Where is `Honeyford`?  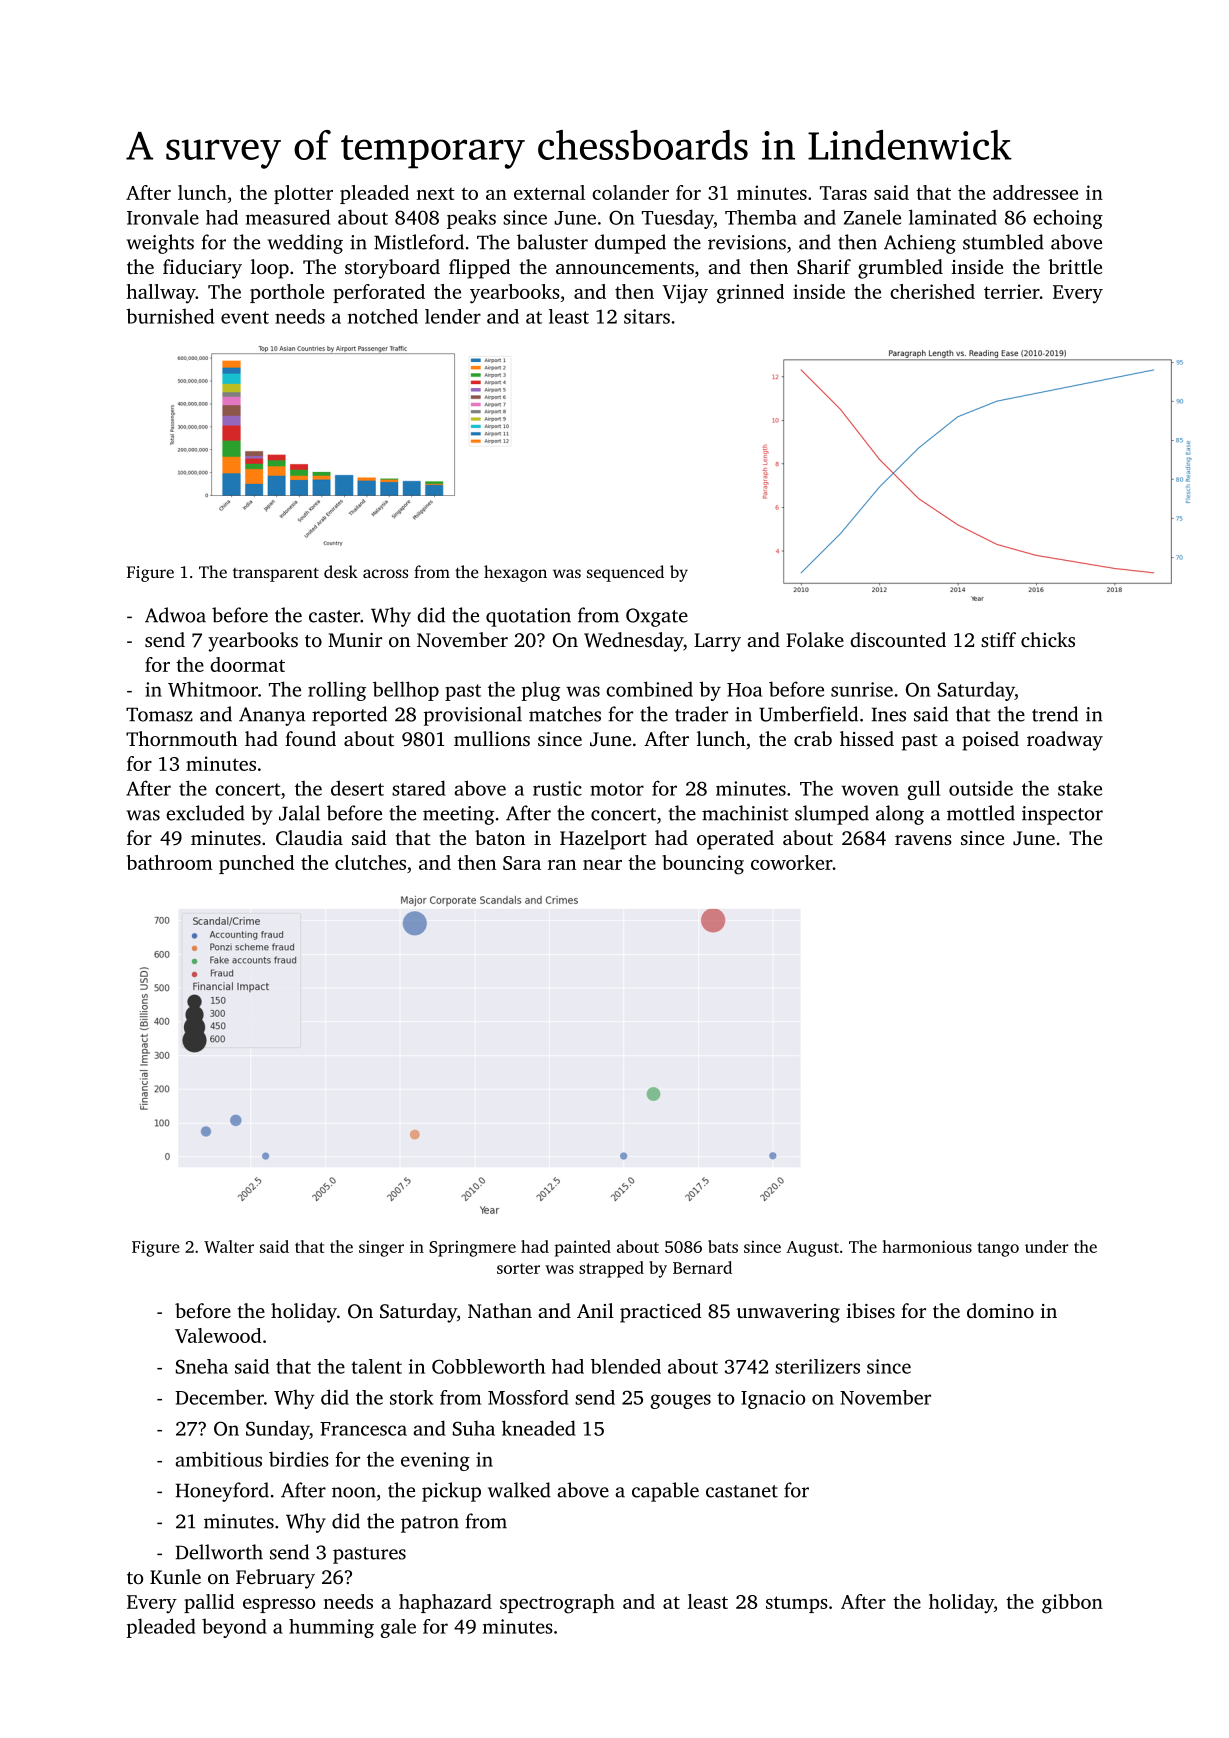
Honeyford is located at coordinates (222, 1492).
